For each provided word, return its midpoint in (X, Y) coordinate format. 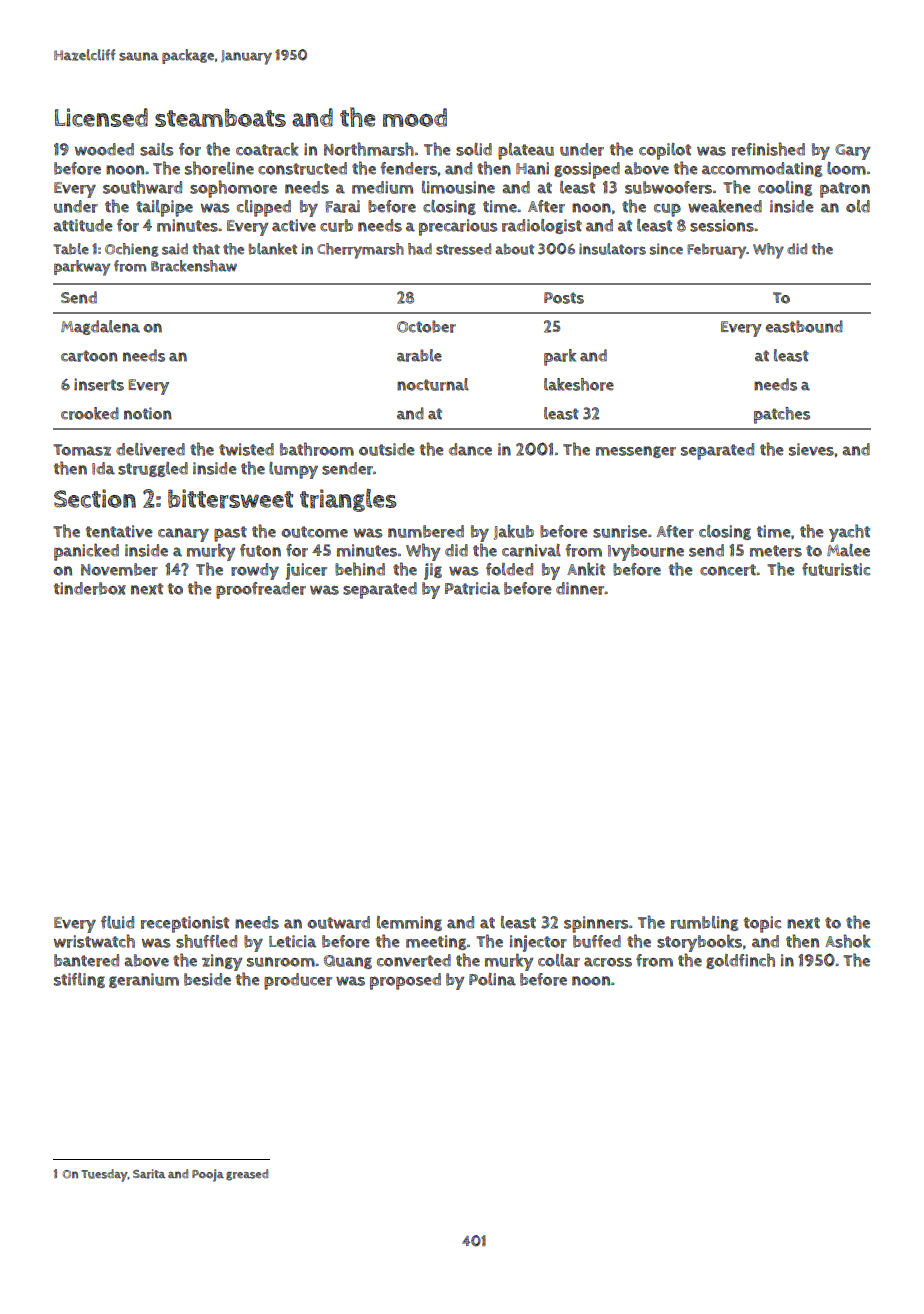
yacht (849, 533)
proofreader (261, 590)
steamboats (220, 117)
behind (360, 569)
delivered (150, 449)
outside (387, 449)
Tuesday (104, 1175)
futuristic (836, 569)
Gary (852, 152)
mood (415, 117)
